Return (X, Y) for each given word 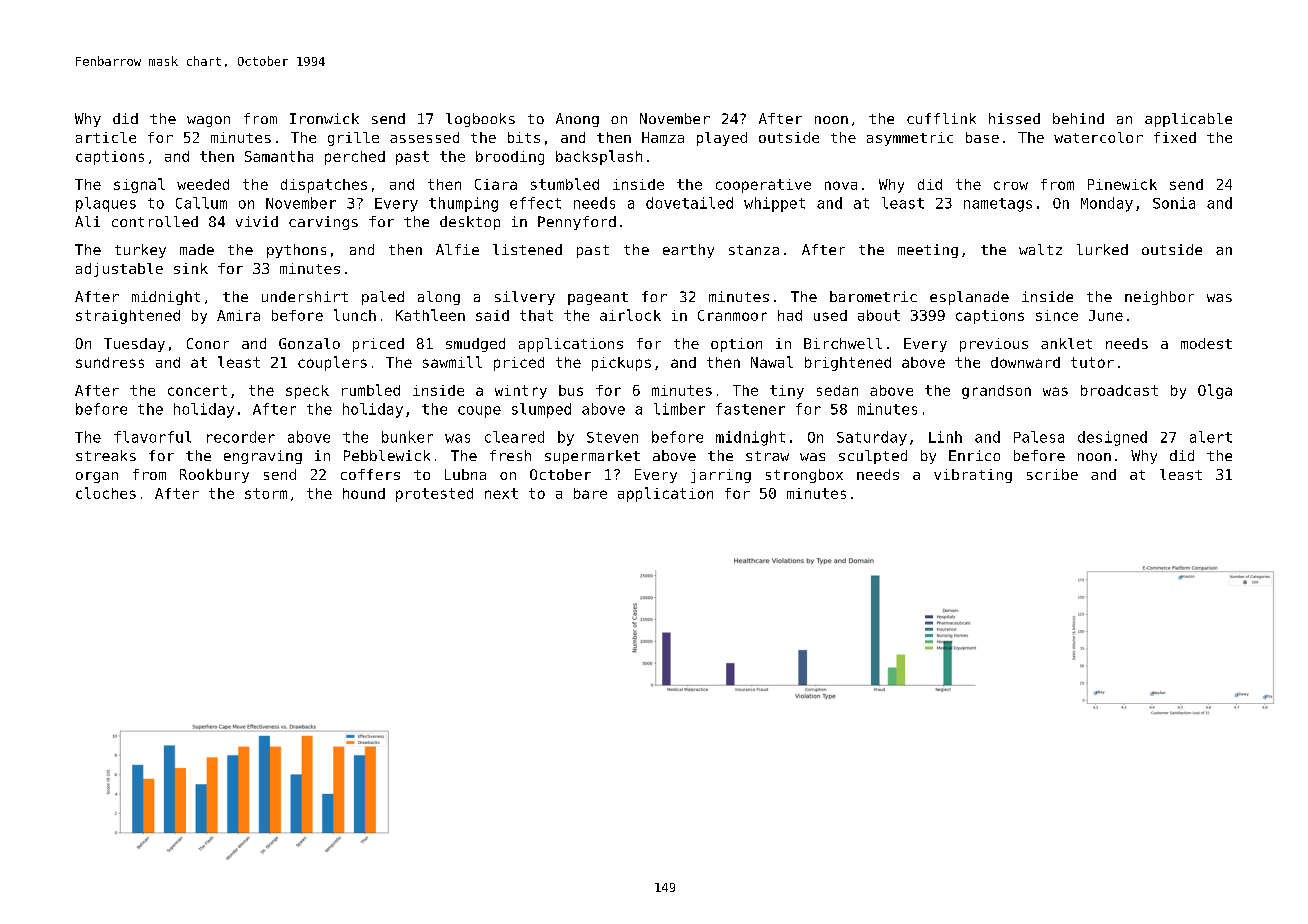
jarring (721, 476)
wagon (208, 121)
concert (197, 390)
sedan (837, 390)
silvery (525, 298)
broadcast (1119, 390)
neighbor (1159, 298)
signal (139, 185)
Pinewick (1122, 184)
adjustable (119, 270)
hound (364, 493)
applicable (1188, 120)
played (722, 139)
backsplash (599, 157)
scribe (1052, 474)
